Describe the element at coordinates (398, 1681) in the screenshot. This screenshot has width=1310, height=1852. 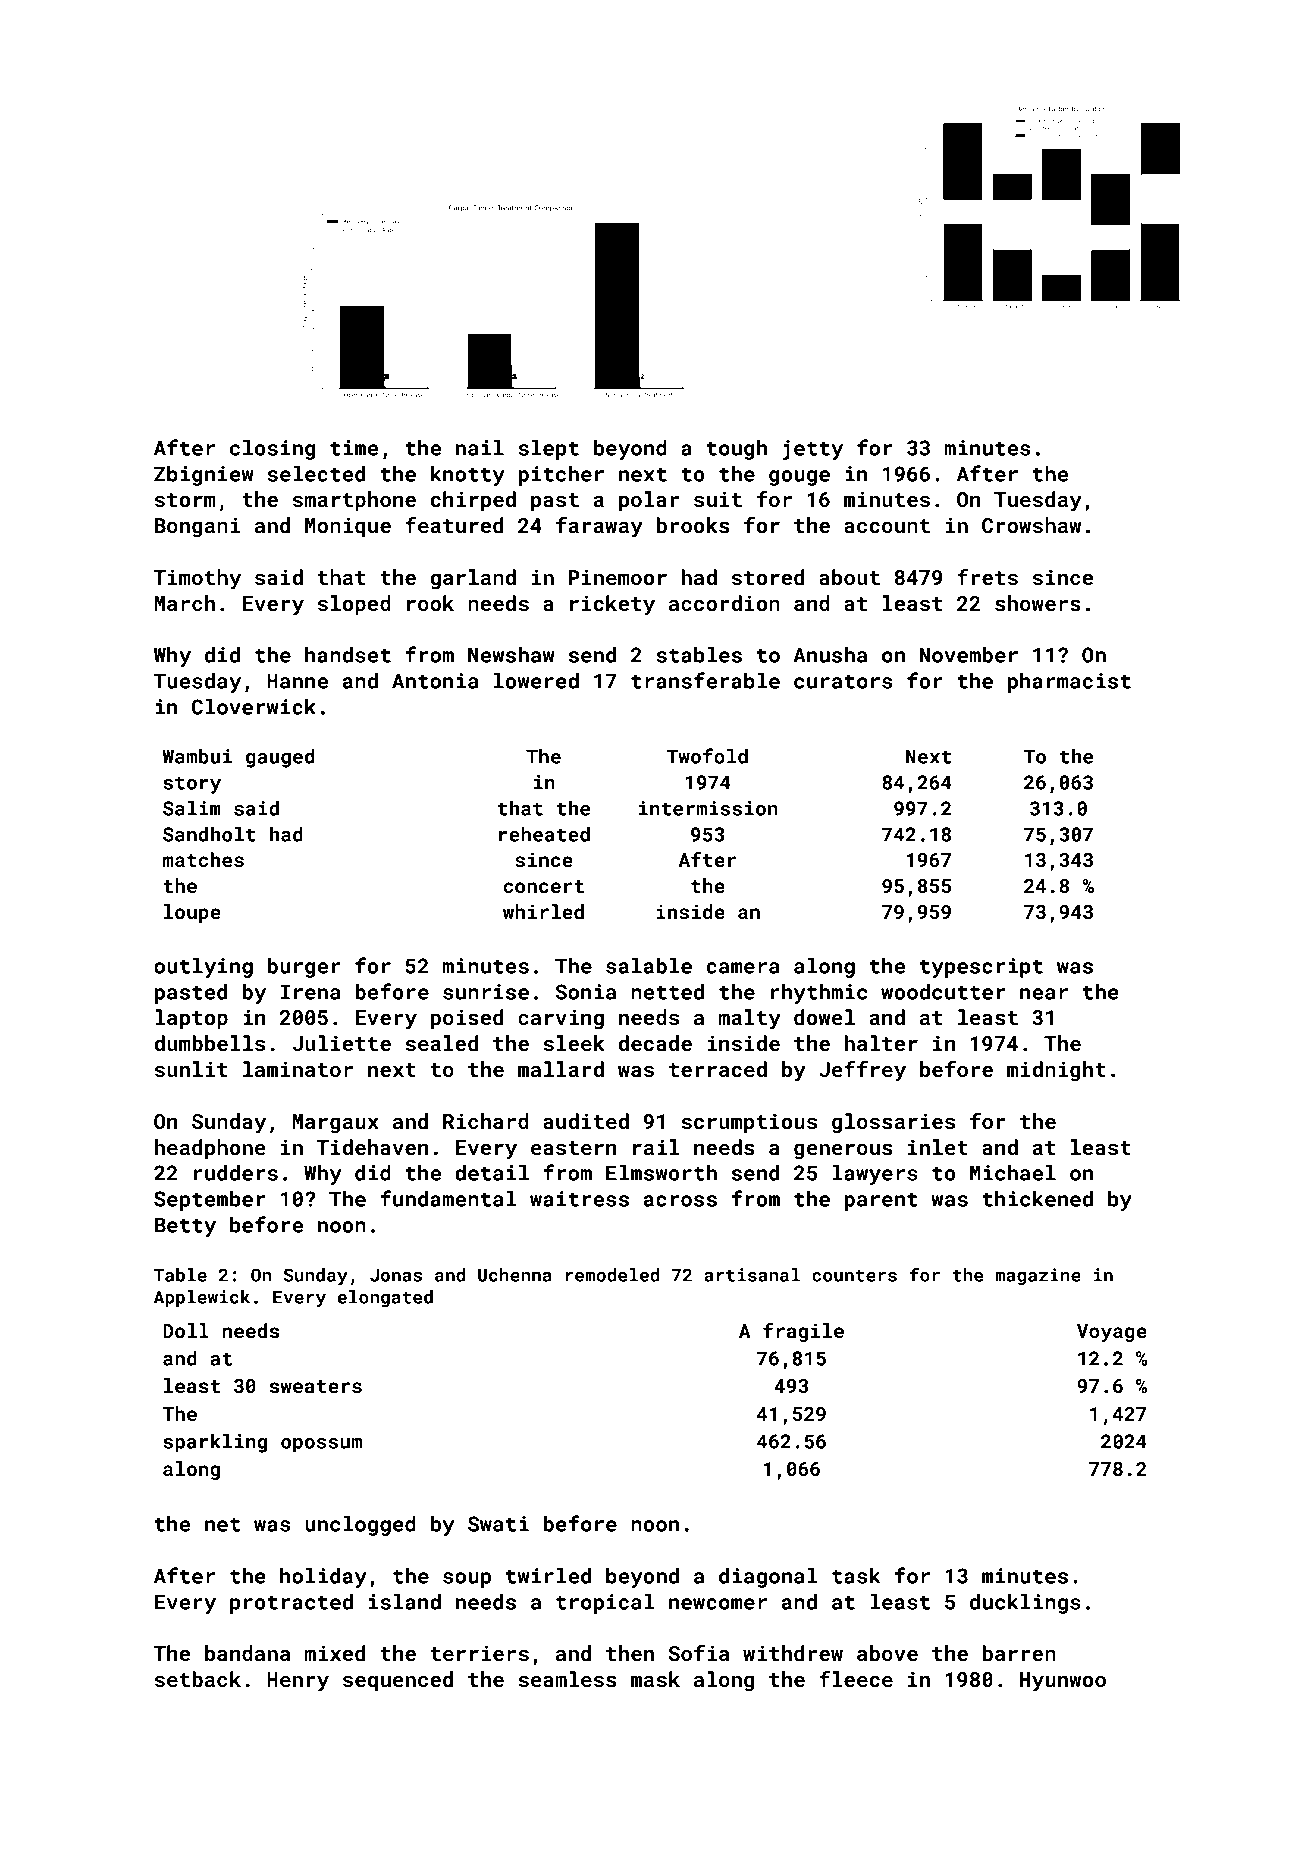
I see `sequenced` at that location.
